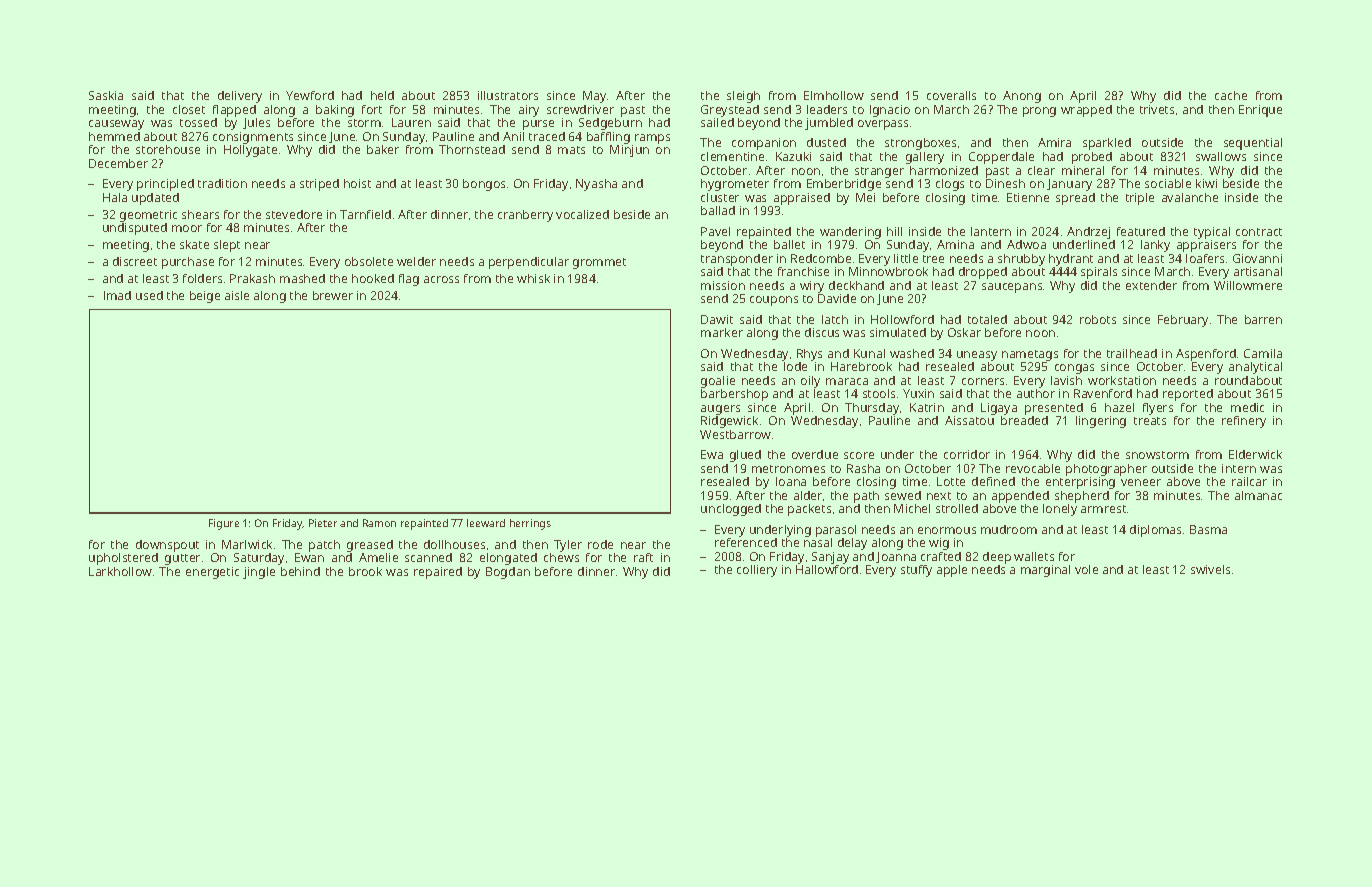 The height and width of the screenshot is (887, 1372). I want to click on slept, so click(227, 246).
